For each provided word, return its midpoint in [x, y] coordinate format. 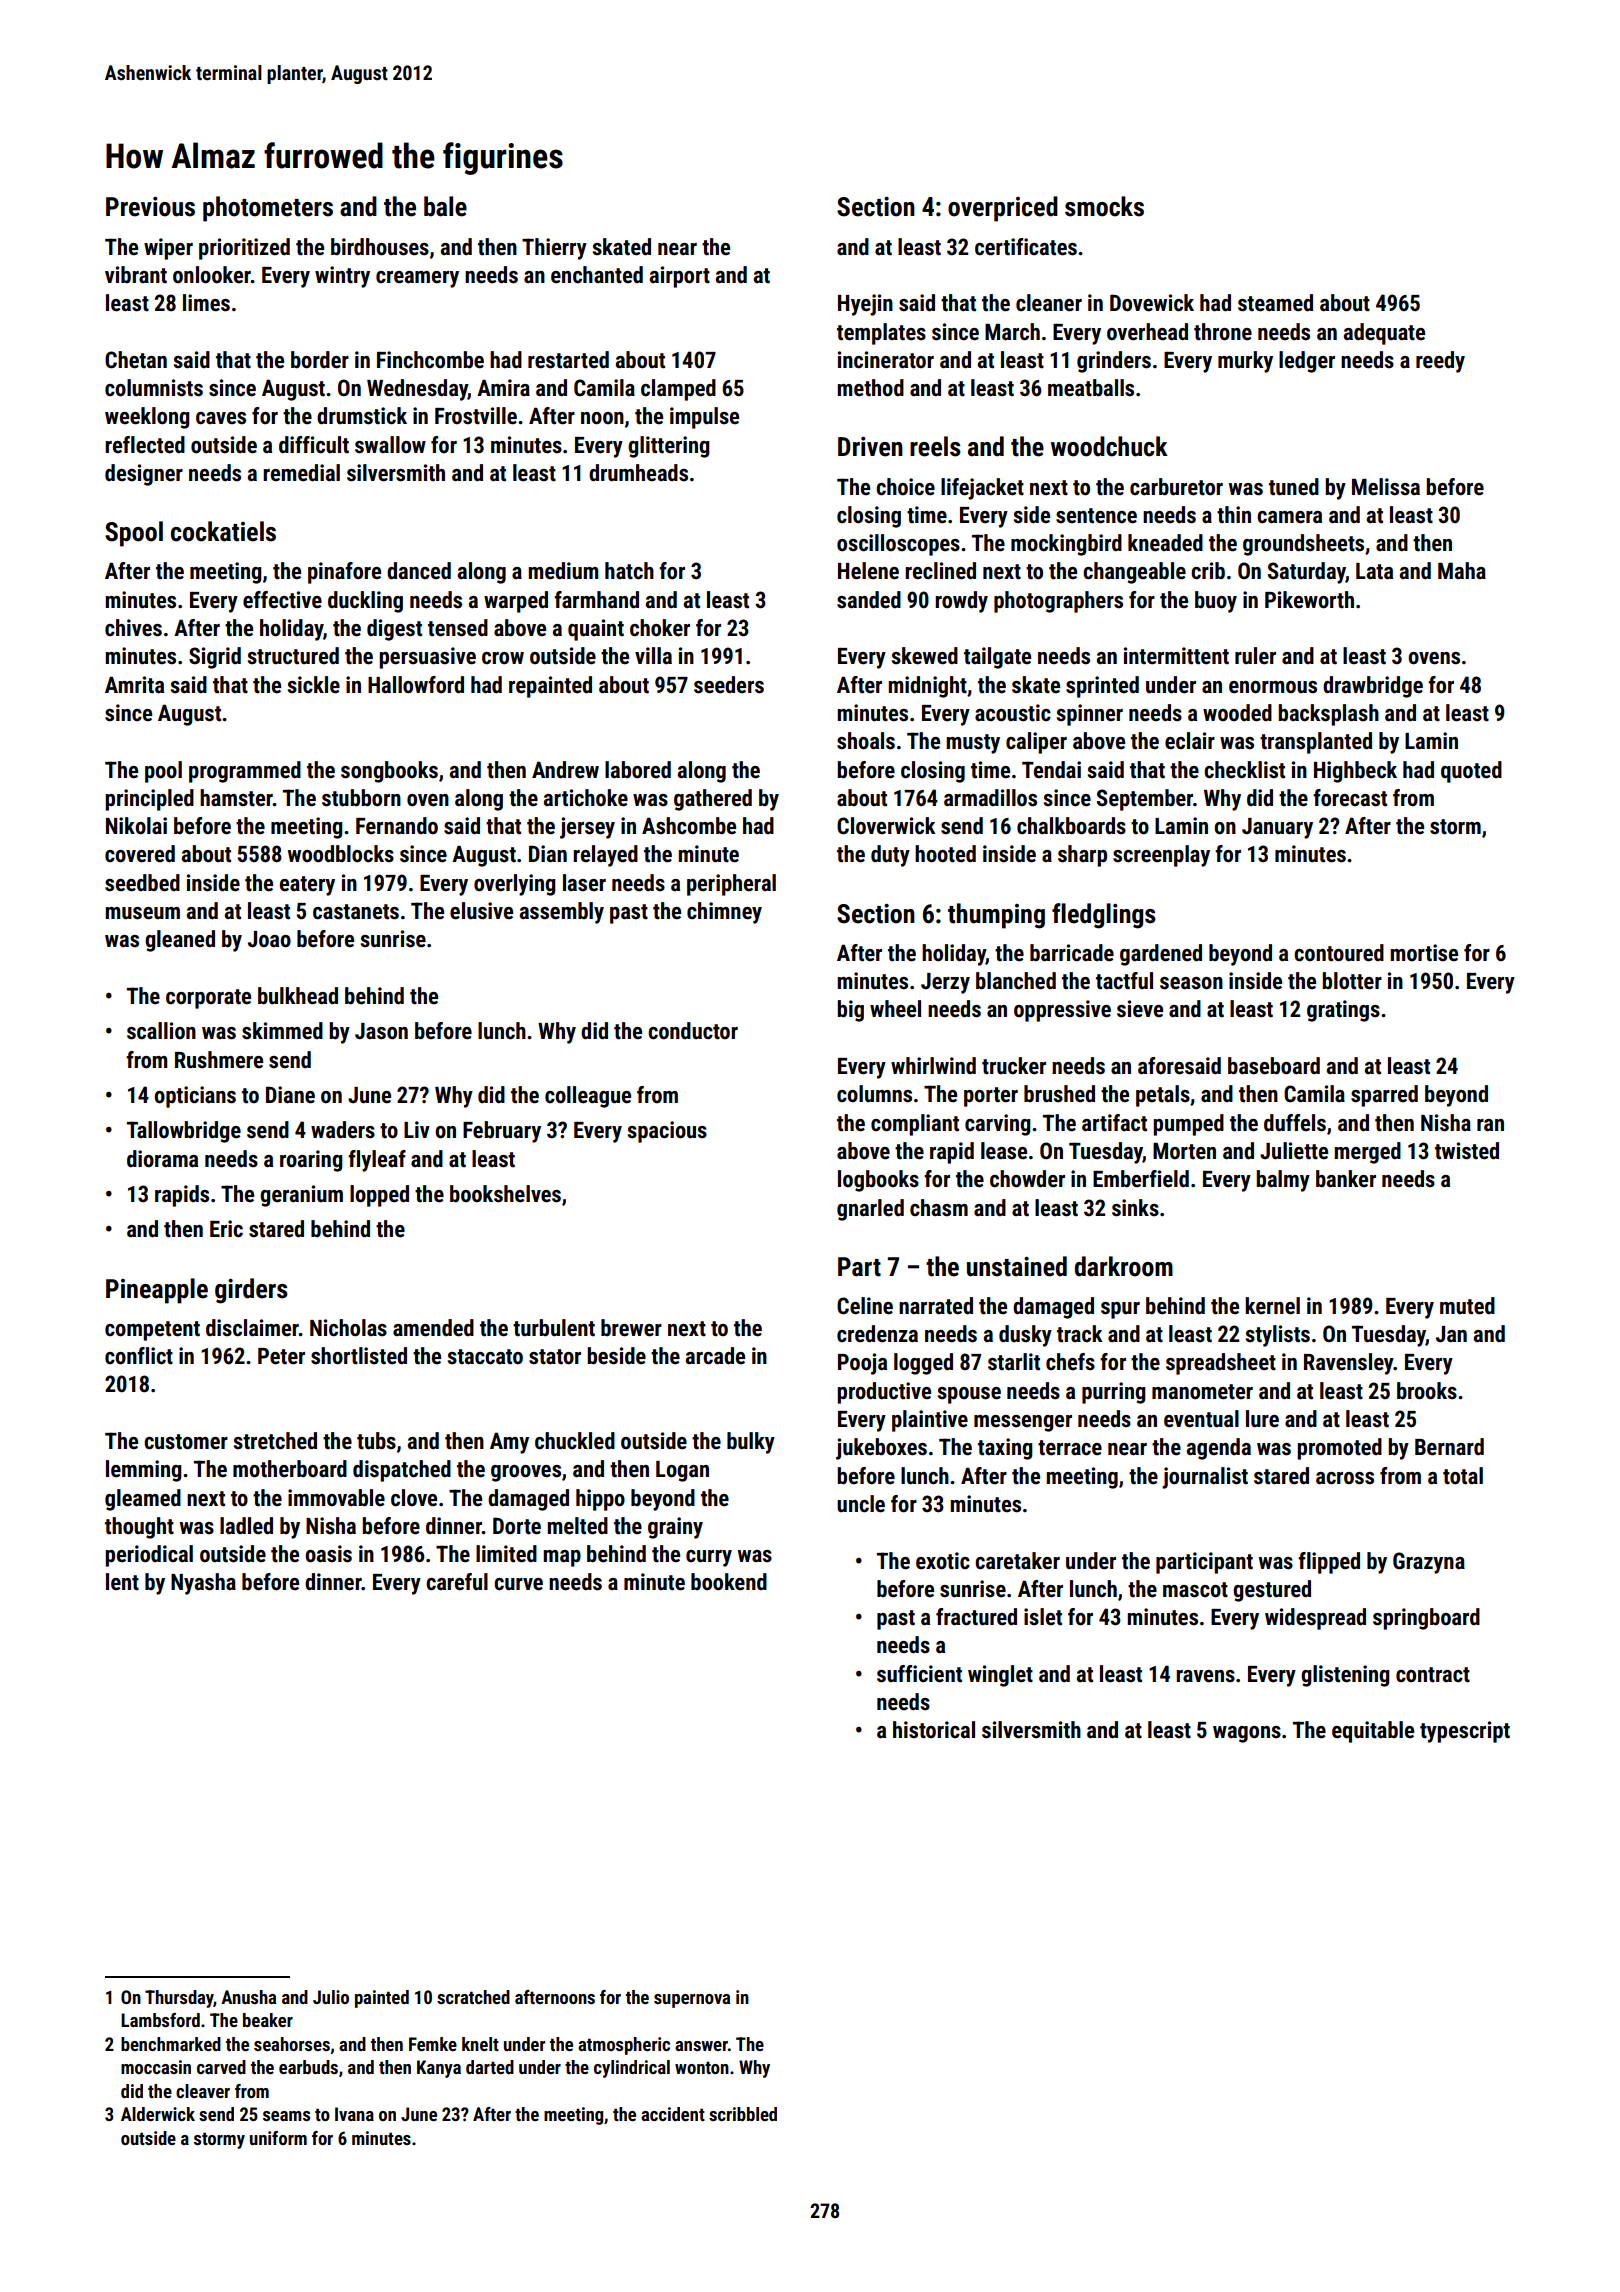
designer [144, 475]
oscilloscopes [898, 545]
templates [881, 334]
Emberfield [1141, 1179]
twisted [1467, 1151]
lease [1004, 1151]
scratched [473, 1997]
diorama [162, 1159]
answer [701, 2046]
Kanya [439, 2069]
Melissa [1386, 487]
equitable [1373, 1732]
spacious [667, 1132]
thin [1234, 515]
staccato [485, 1357]
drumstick [362, 416]
